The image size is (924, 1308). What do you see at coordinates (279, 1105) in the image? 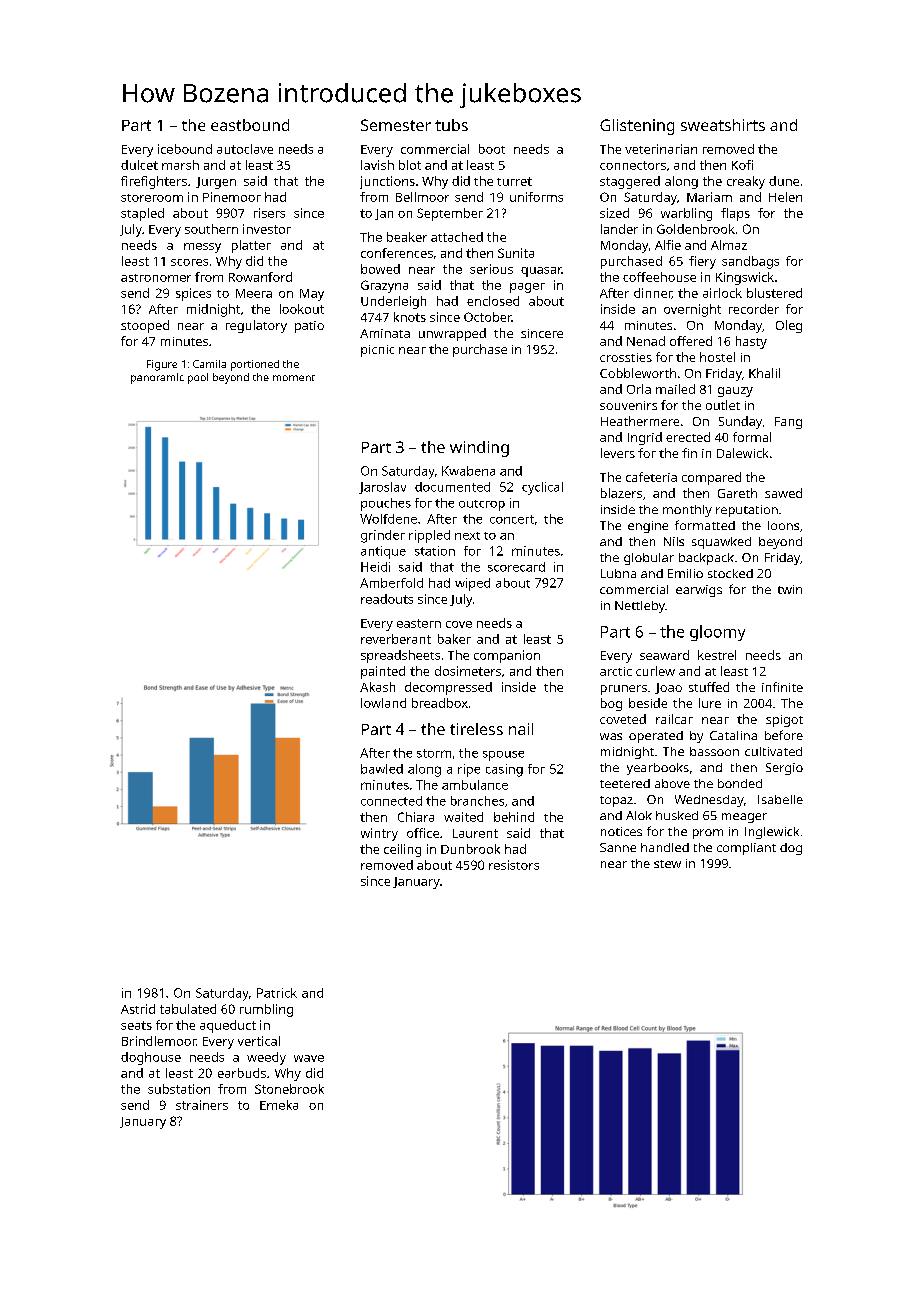
I see `Emeka` at bounding box center [279, 1105].
